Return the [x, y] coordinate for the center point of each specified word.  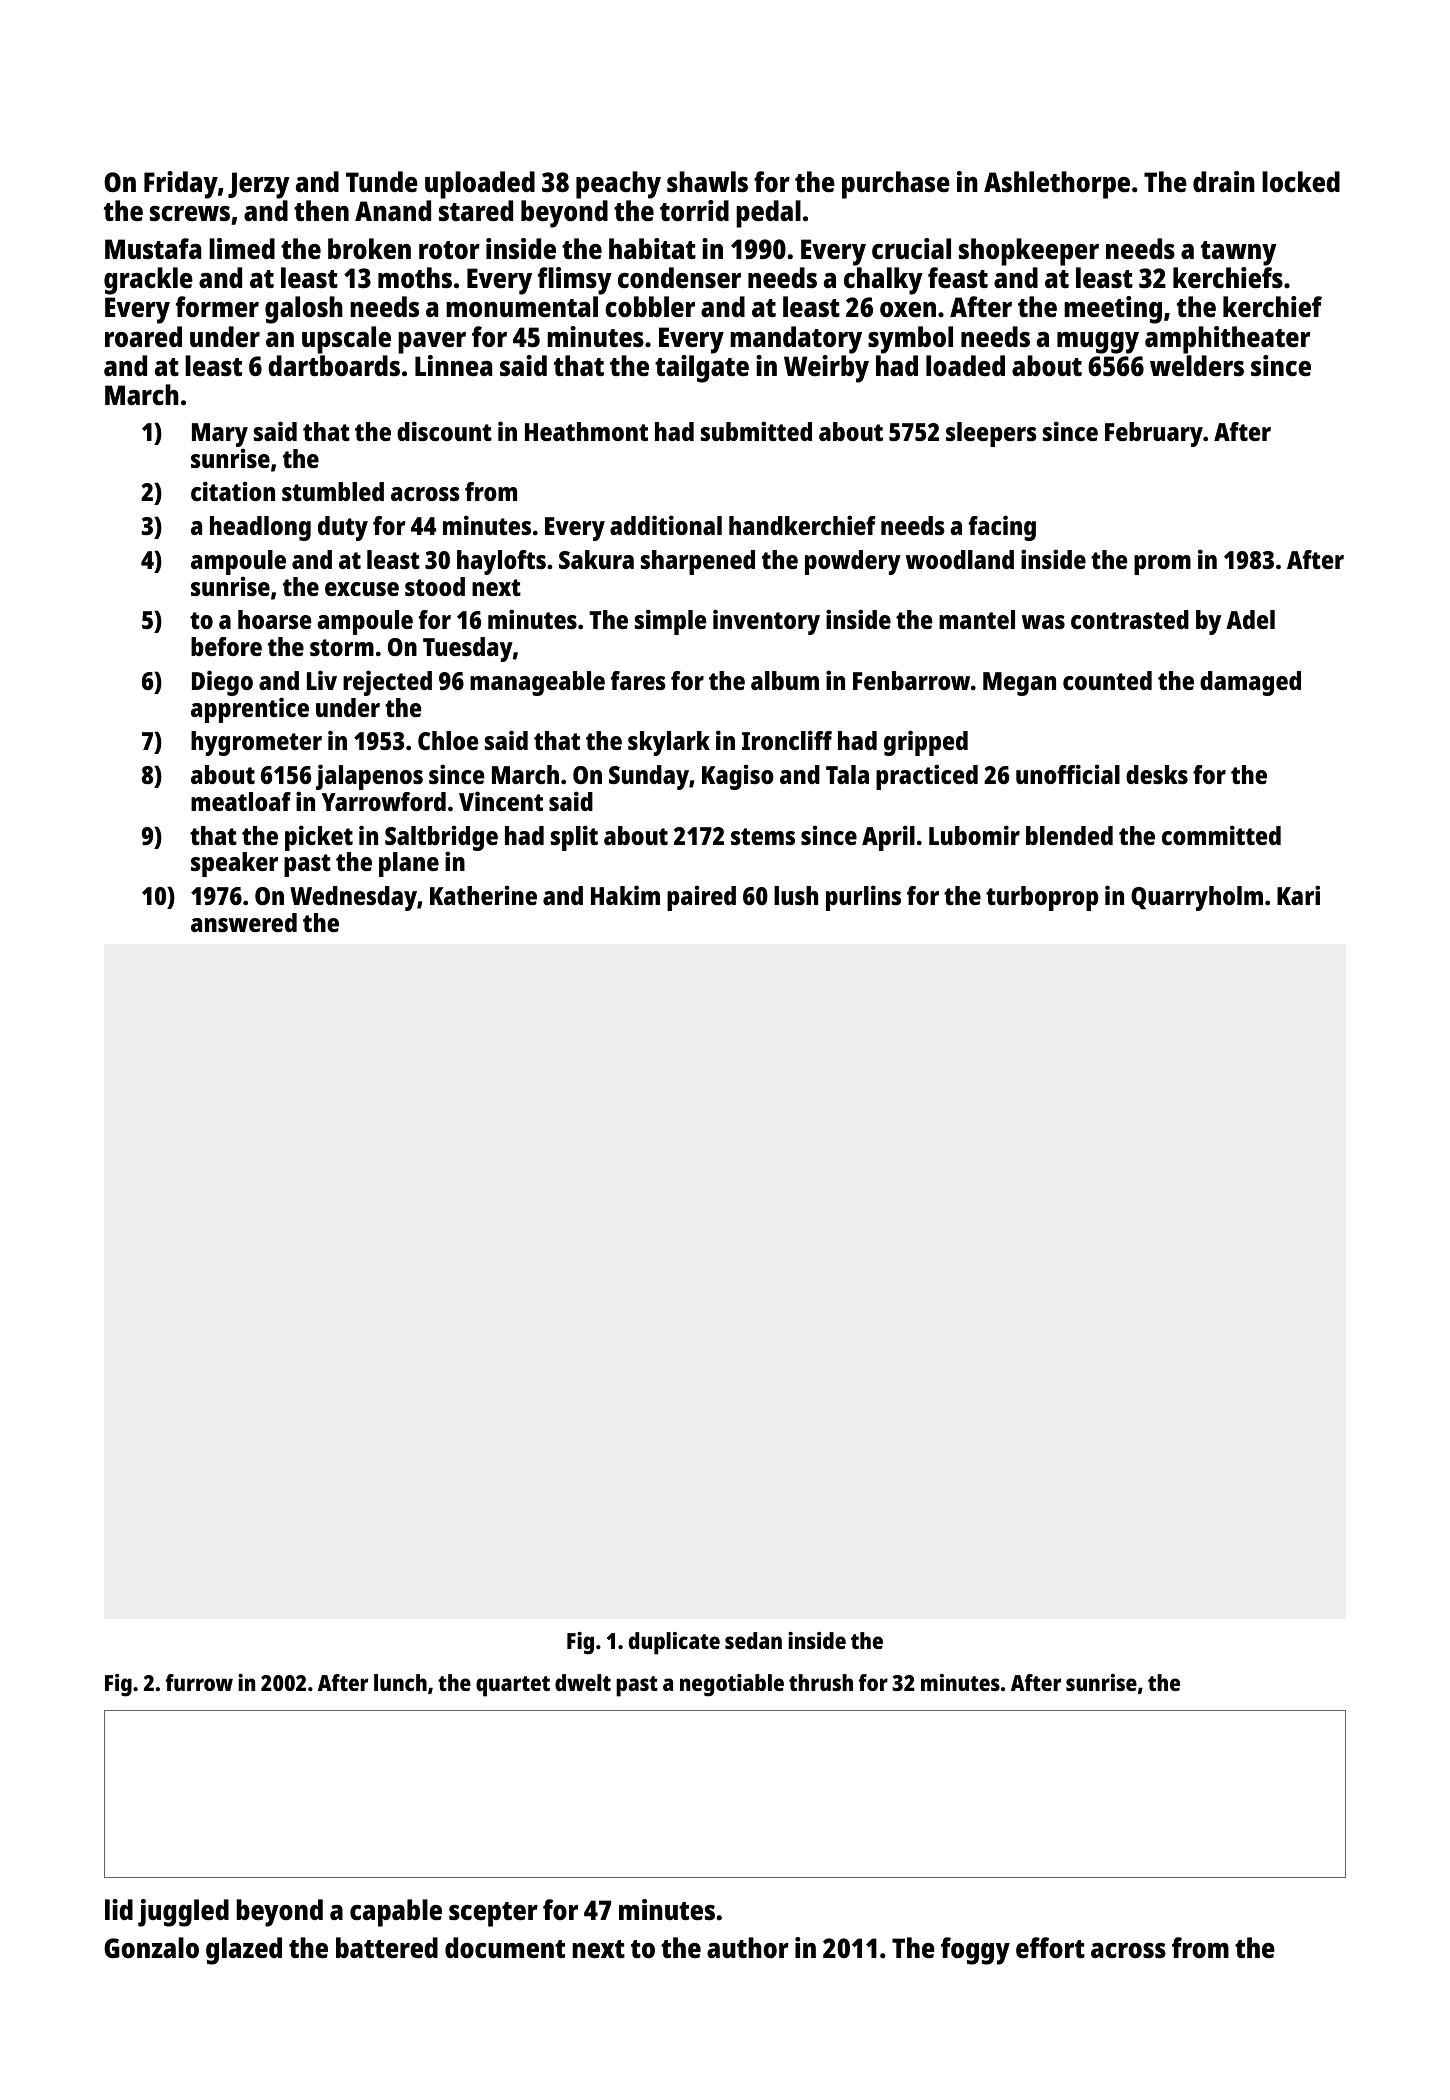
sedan [753, 1640]
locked [1301, 182]
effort [1050, 1947]
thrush [821, 1682]
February [1154, 434]
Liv [322, 680]
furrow [199, 1682]
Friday [181, 185]
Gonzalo [151, 1948]
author [748, 1947]
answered [244, 922]
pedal [768, 214]
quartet [513, 1686]
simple [670, 622]
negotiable [732, 1685]
